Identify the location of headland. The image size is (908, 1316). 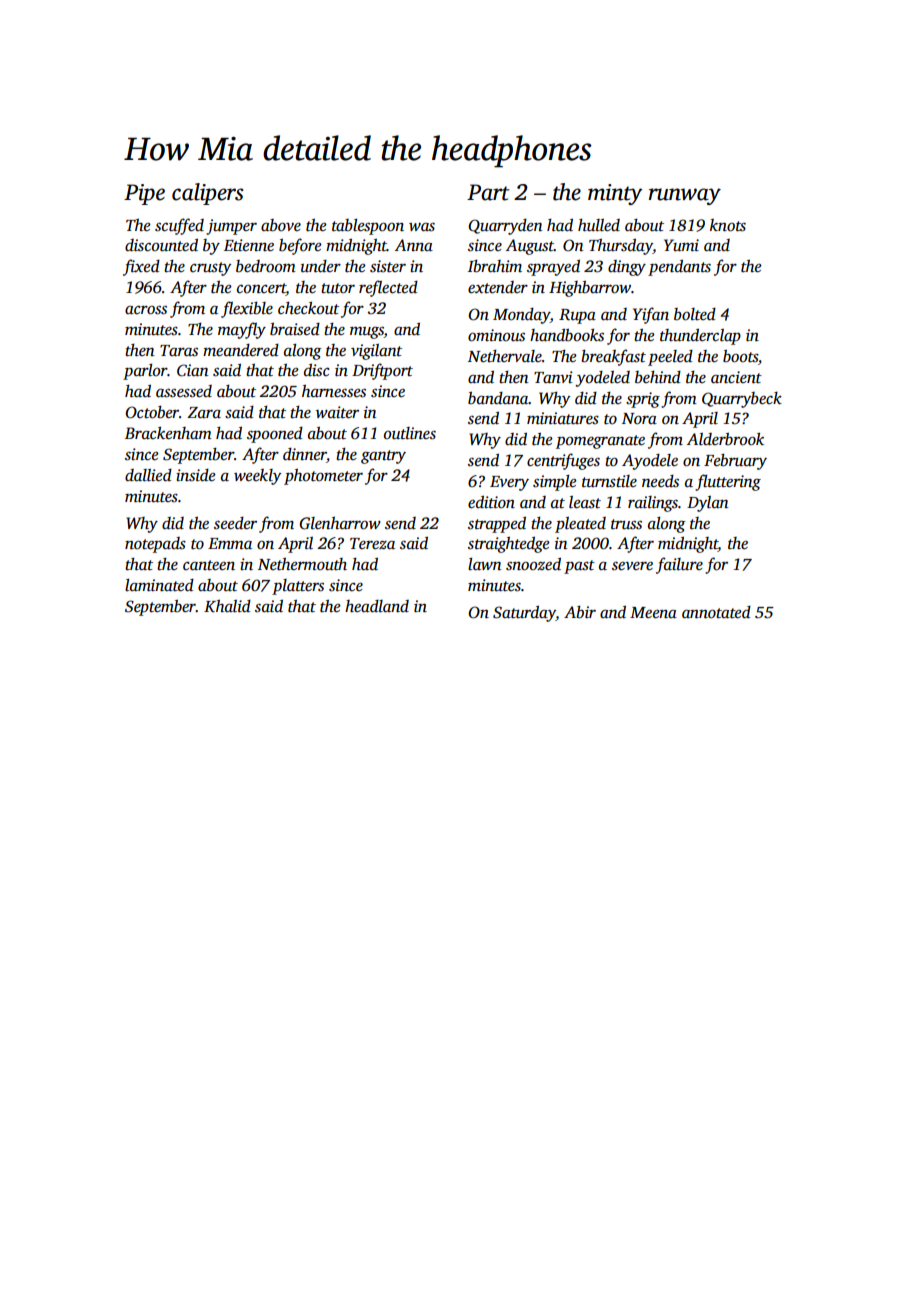
(377, 606).
